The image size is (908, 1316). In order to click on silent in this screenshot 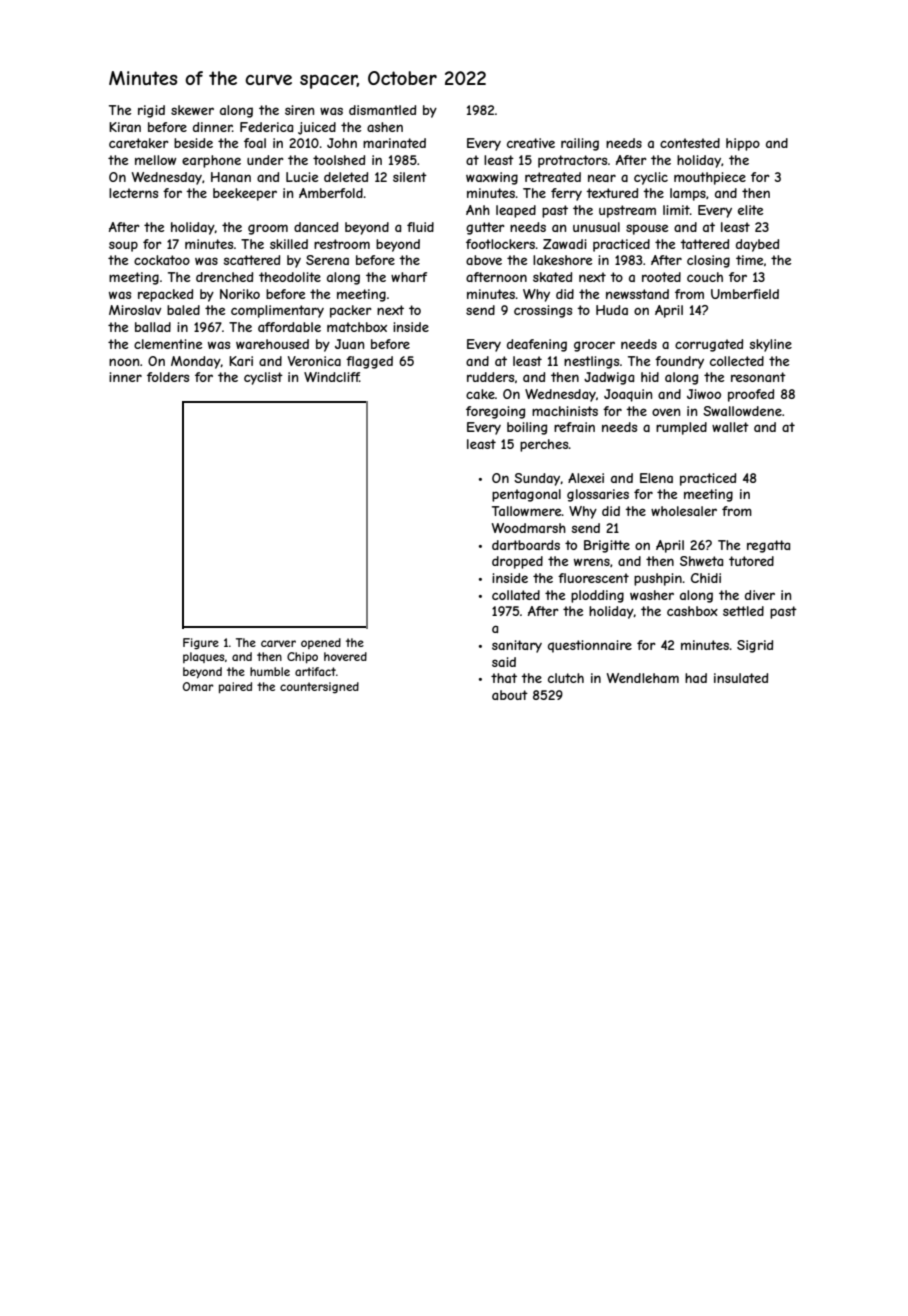, I will do `click(410, 177)`.
